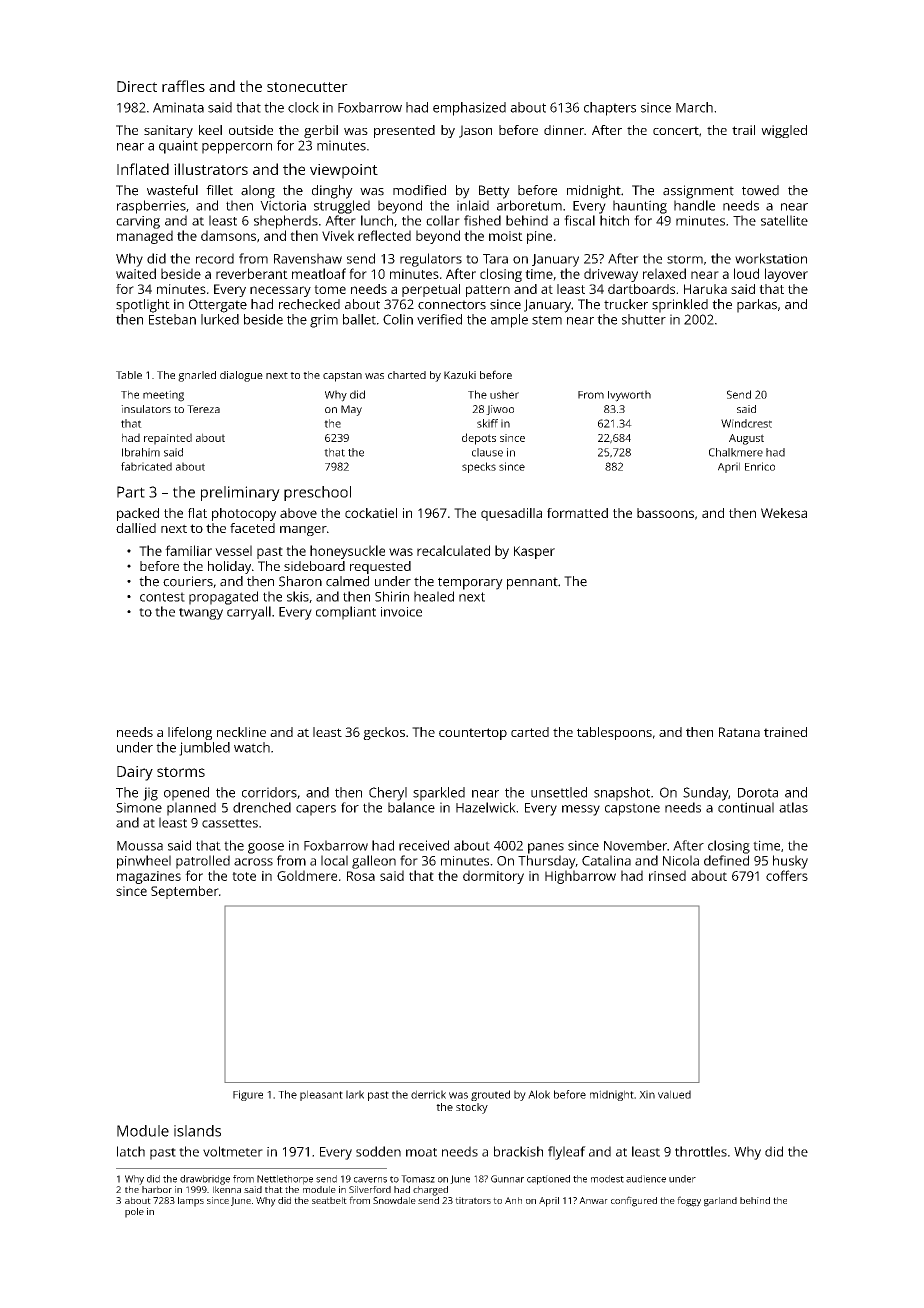  What do you see at coordinates (252, 273) in the screenshot?
I see `reverberant` at bounding box center [252, 273].
